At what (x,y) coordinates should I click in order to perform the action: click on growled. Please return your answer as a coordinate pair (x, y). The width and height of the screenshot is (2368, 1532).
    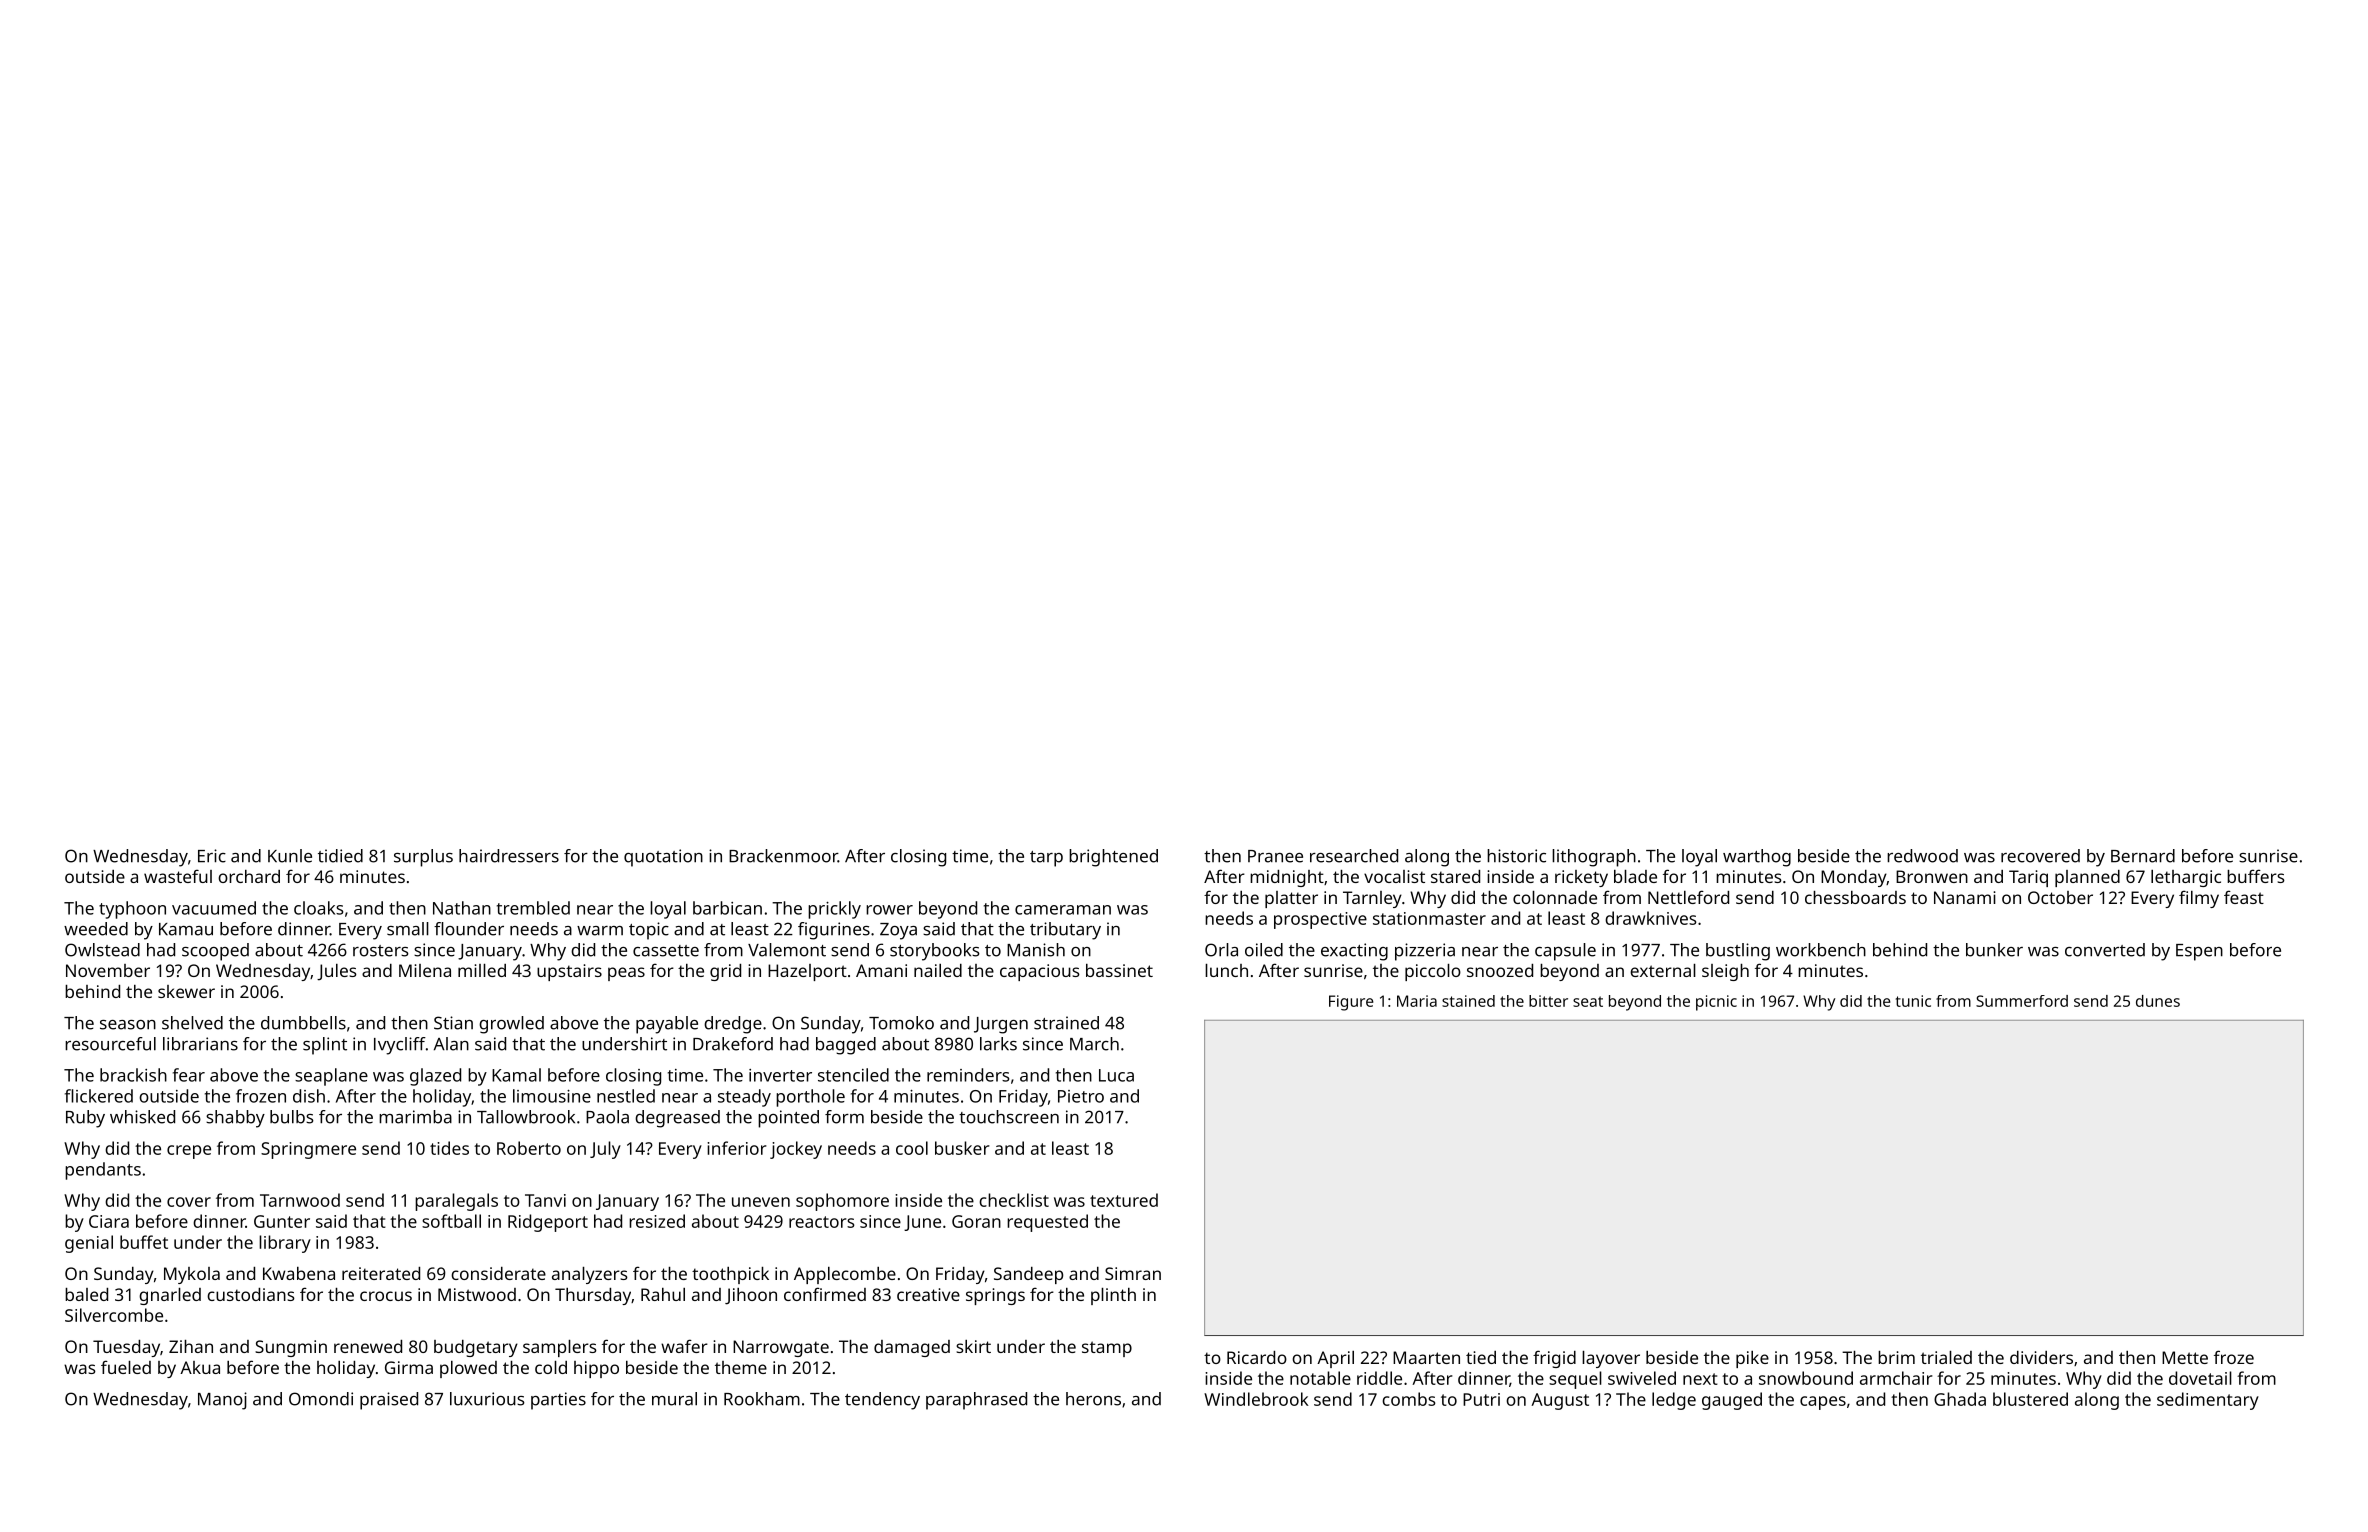
    Looking at the image, I should click on (511, 1025).
